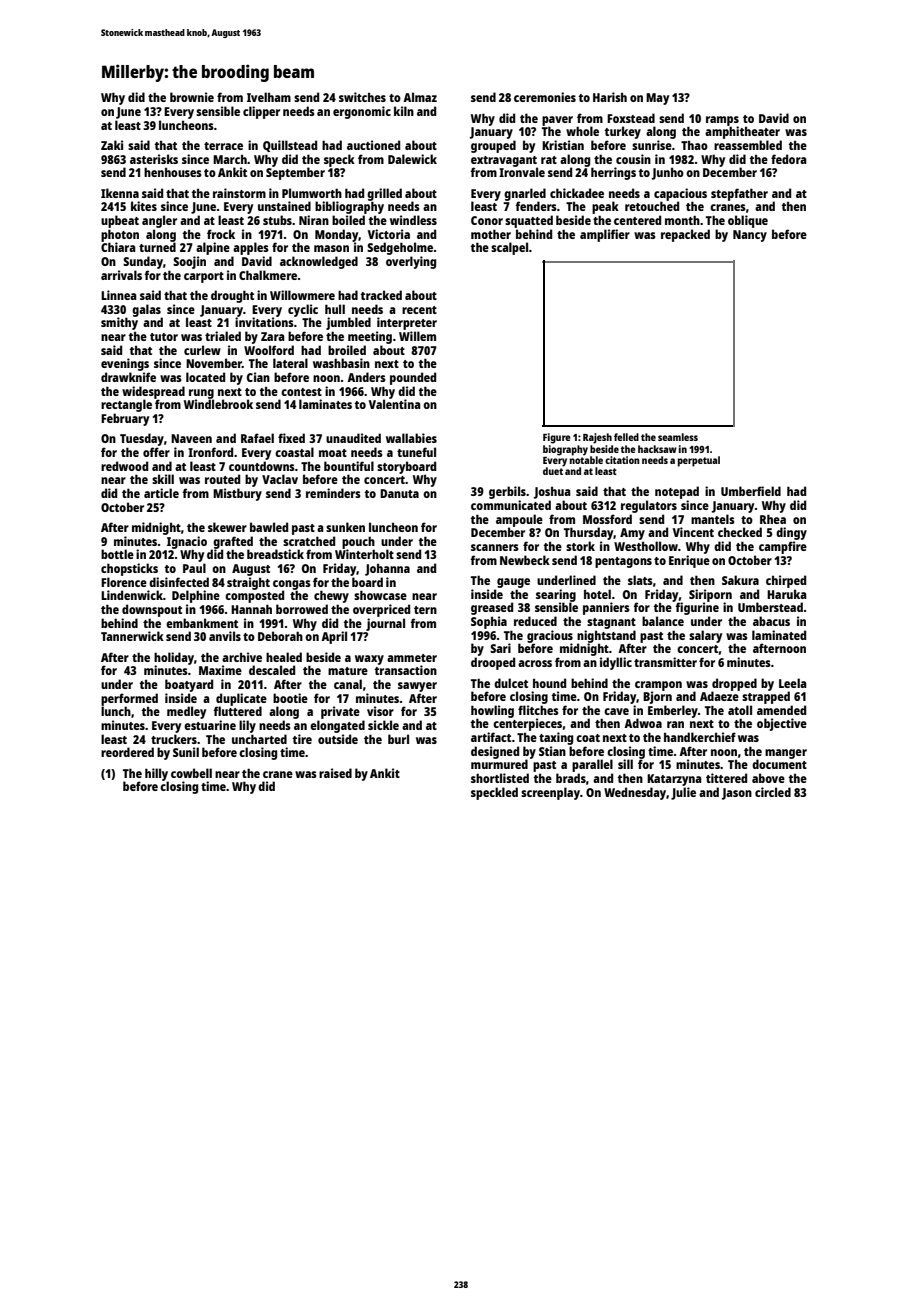 The image size is (908, 1316). I want to click on laminates, so click(325, 404).
